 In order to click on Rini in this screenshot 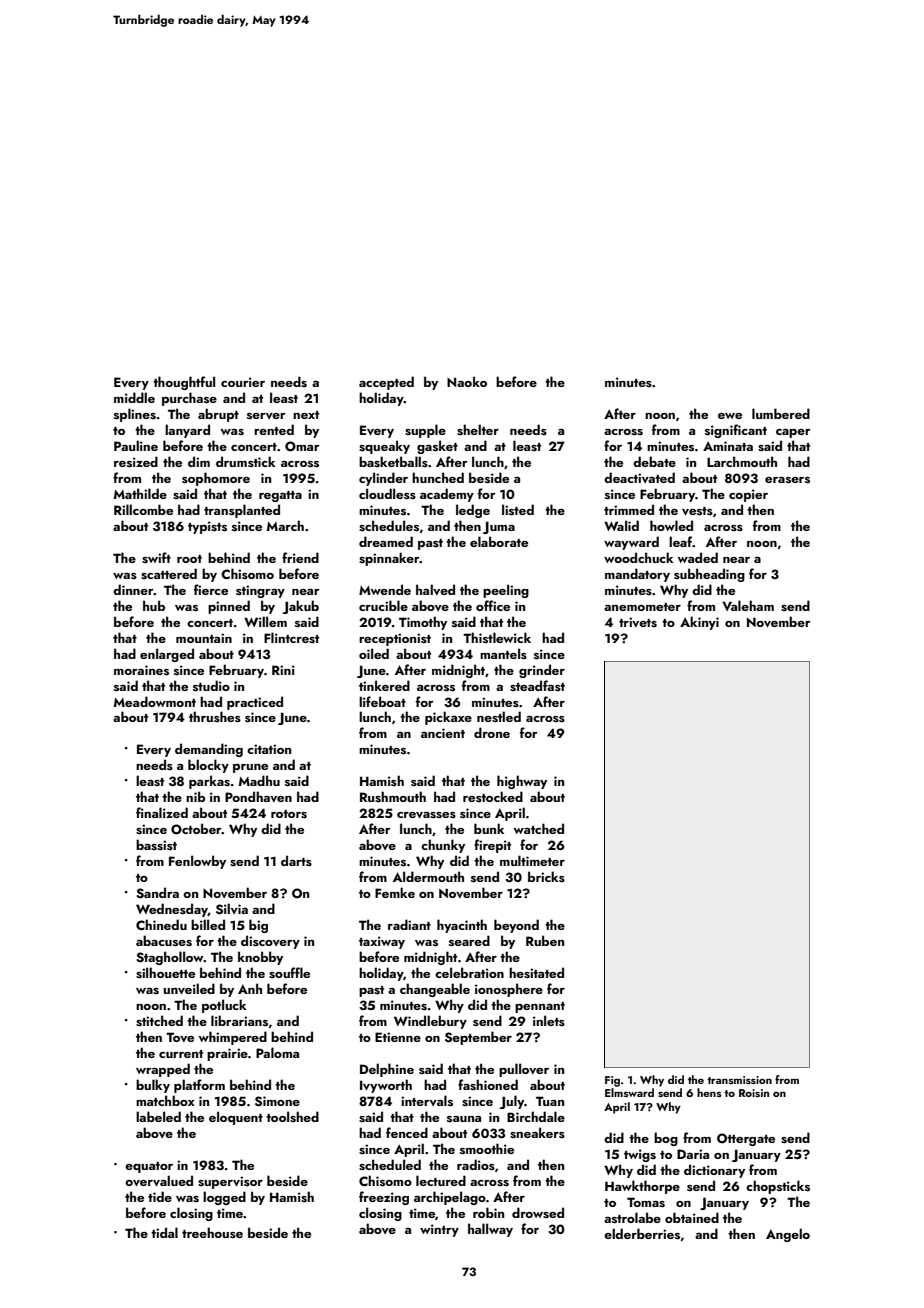, I will do `click(283, 670)`.
